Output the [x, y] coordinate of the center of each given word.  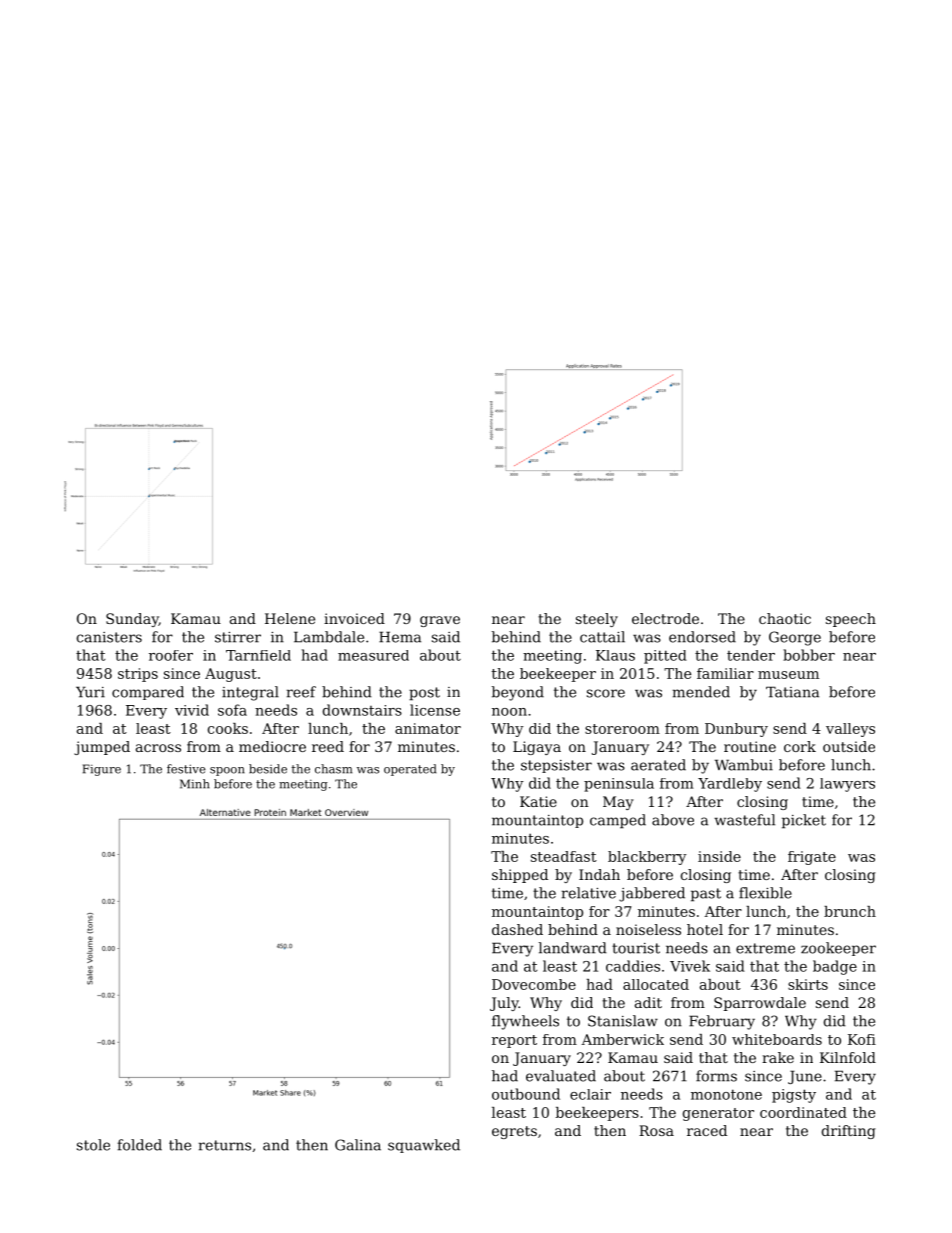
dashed [517, 929]
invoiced [354, 618]
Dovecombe [534, 984]
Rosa [656, 1130]
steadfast [564, 856]
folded [139, 1145]
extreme [765, 948]
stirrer [238, 637]
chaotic [785, 618]
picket [804, 821]
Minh [195, 784]
